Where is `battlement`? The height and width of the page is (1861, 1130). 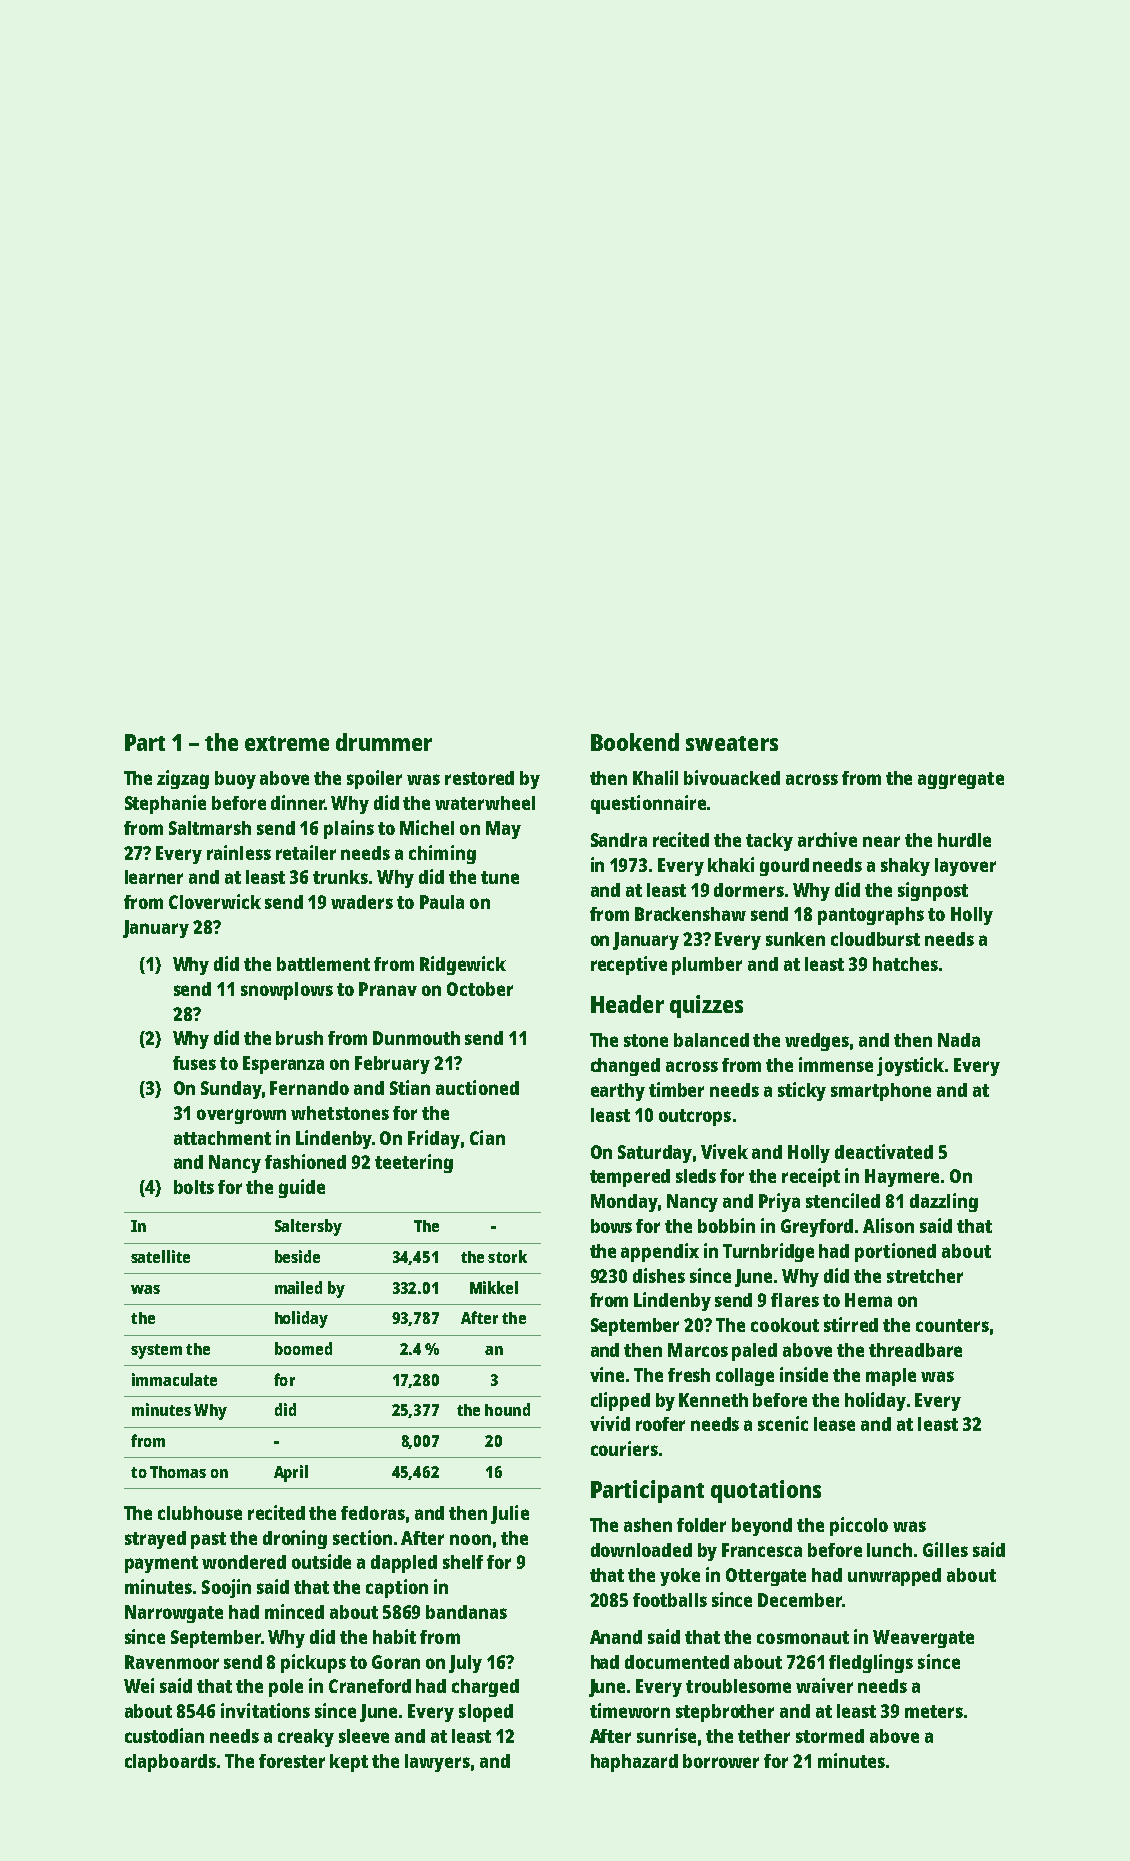 battlement is located at coordinates (323, 964).
